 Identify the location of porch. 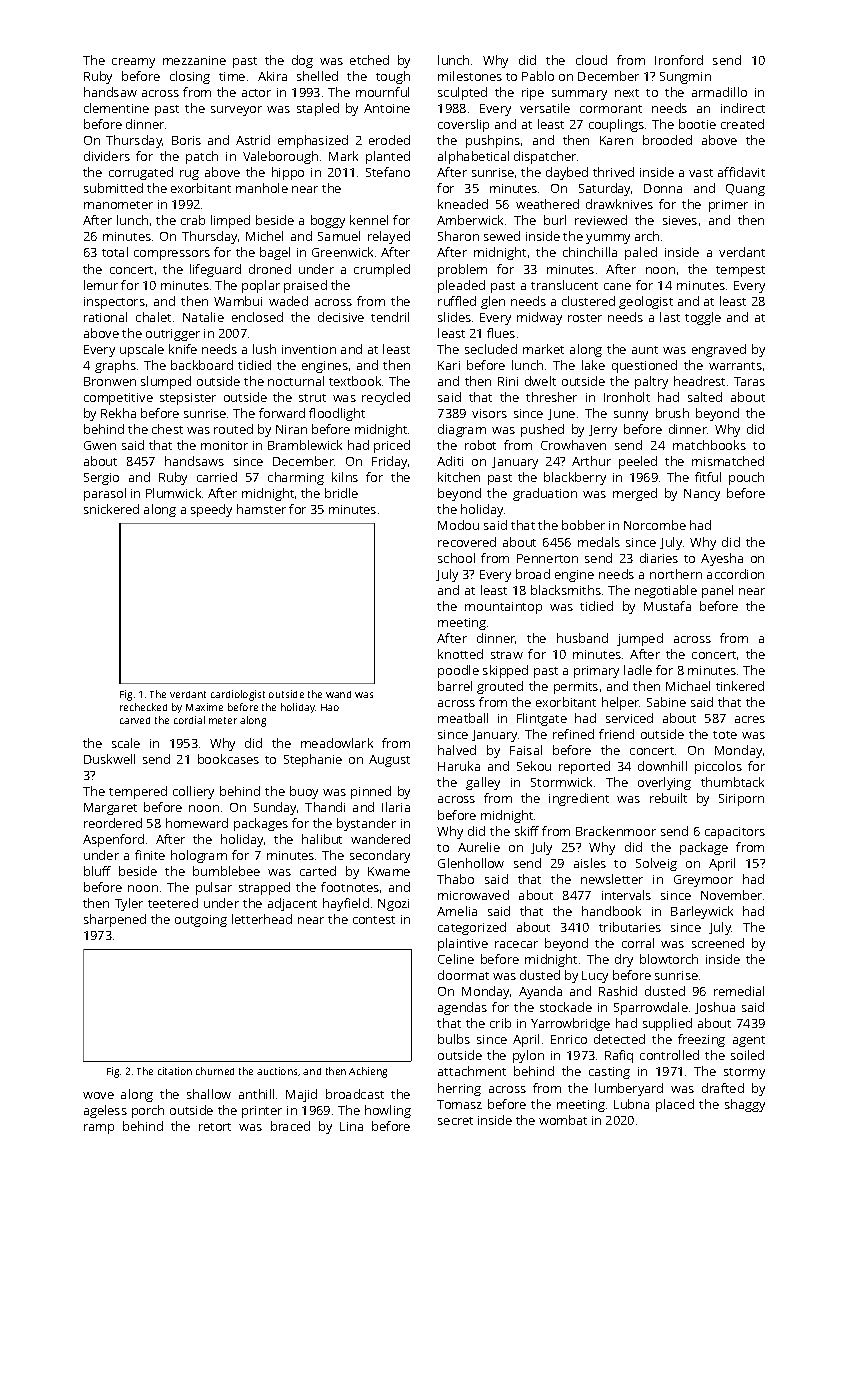
(148, 1111).
